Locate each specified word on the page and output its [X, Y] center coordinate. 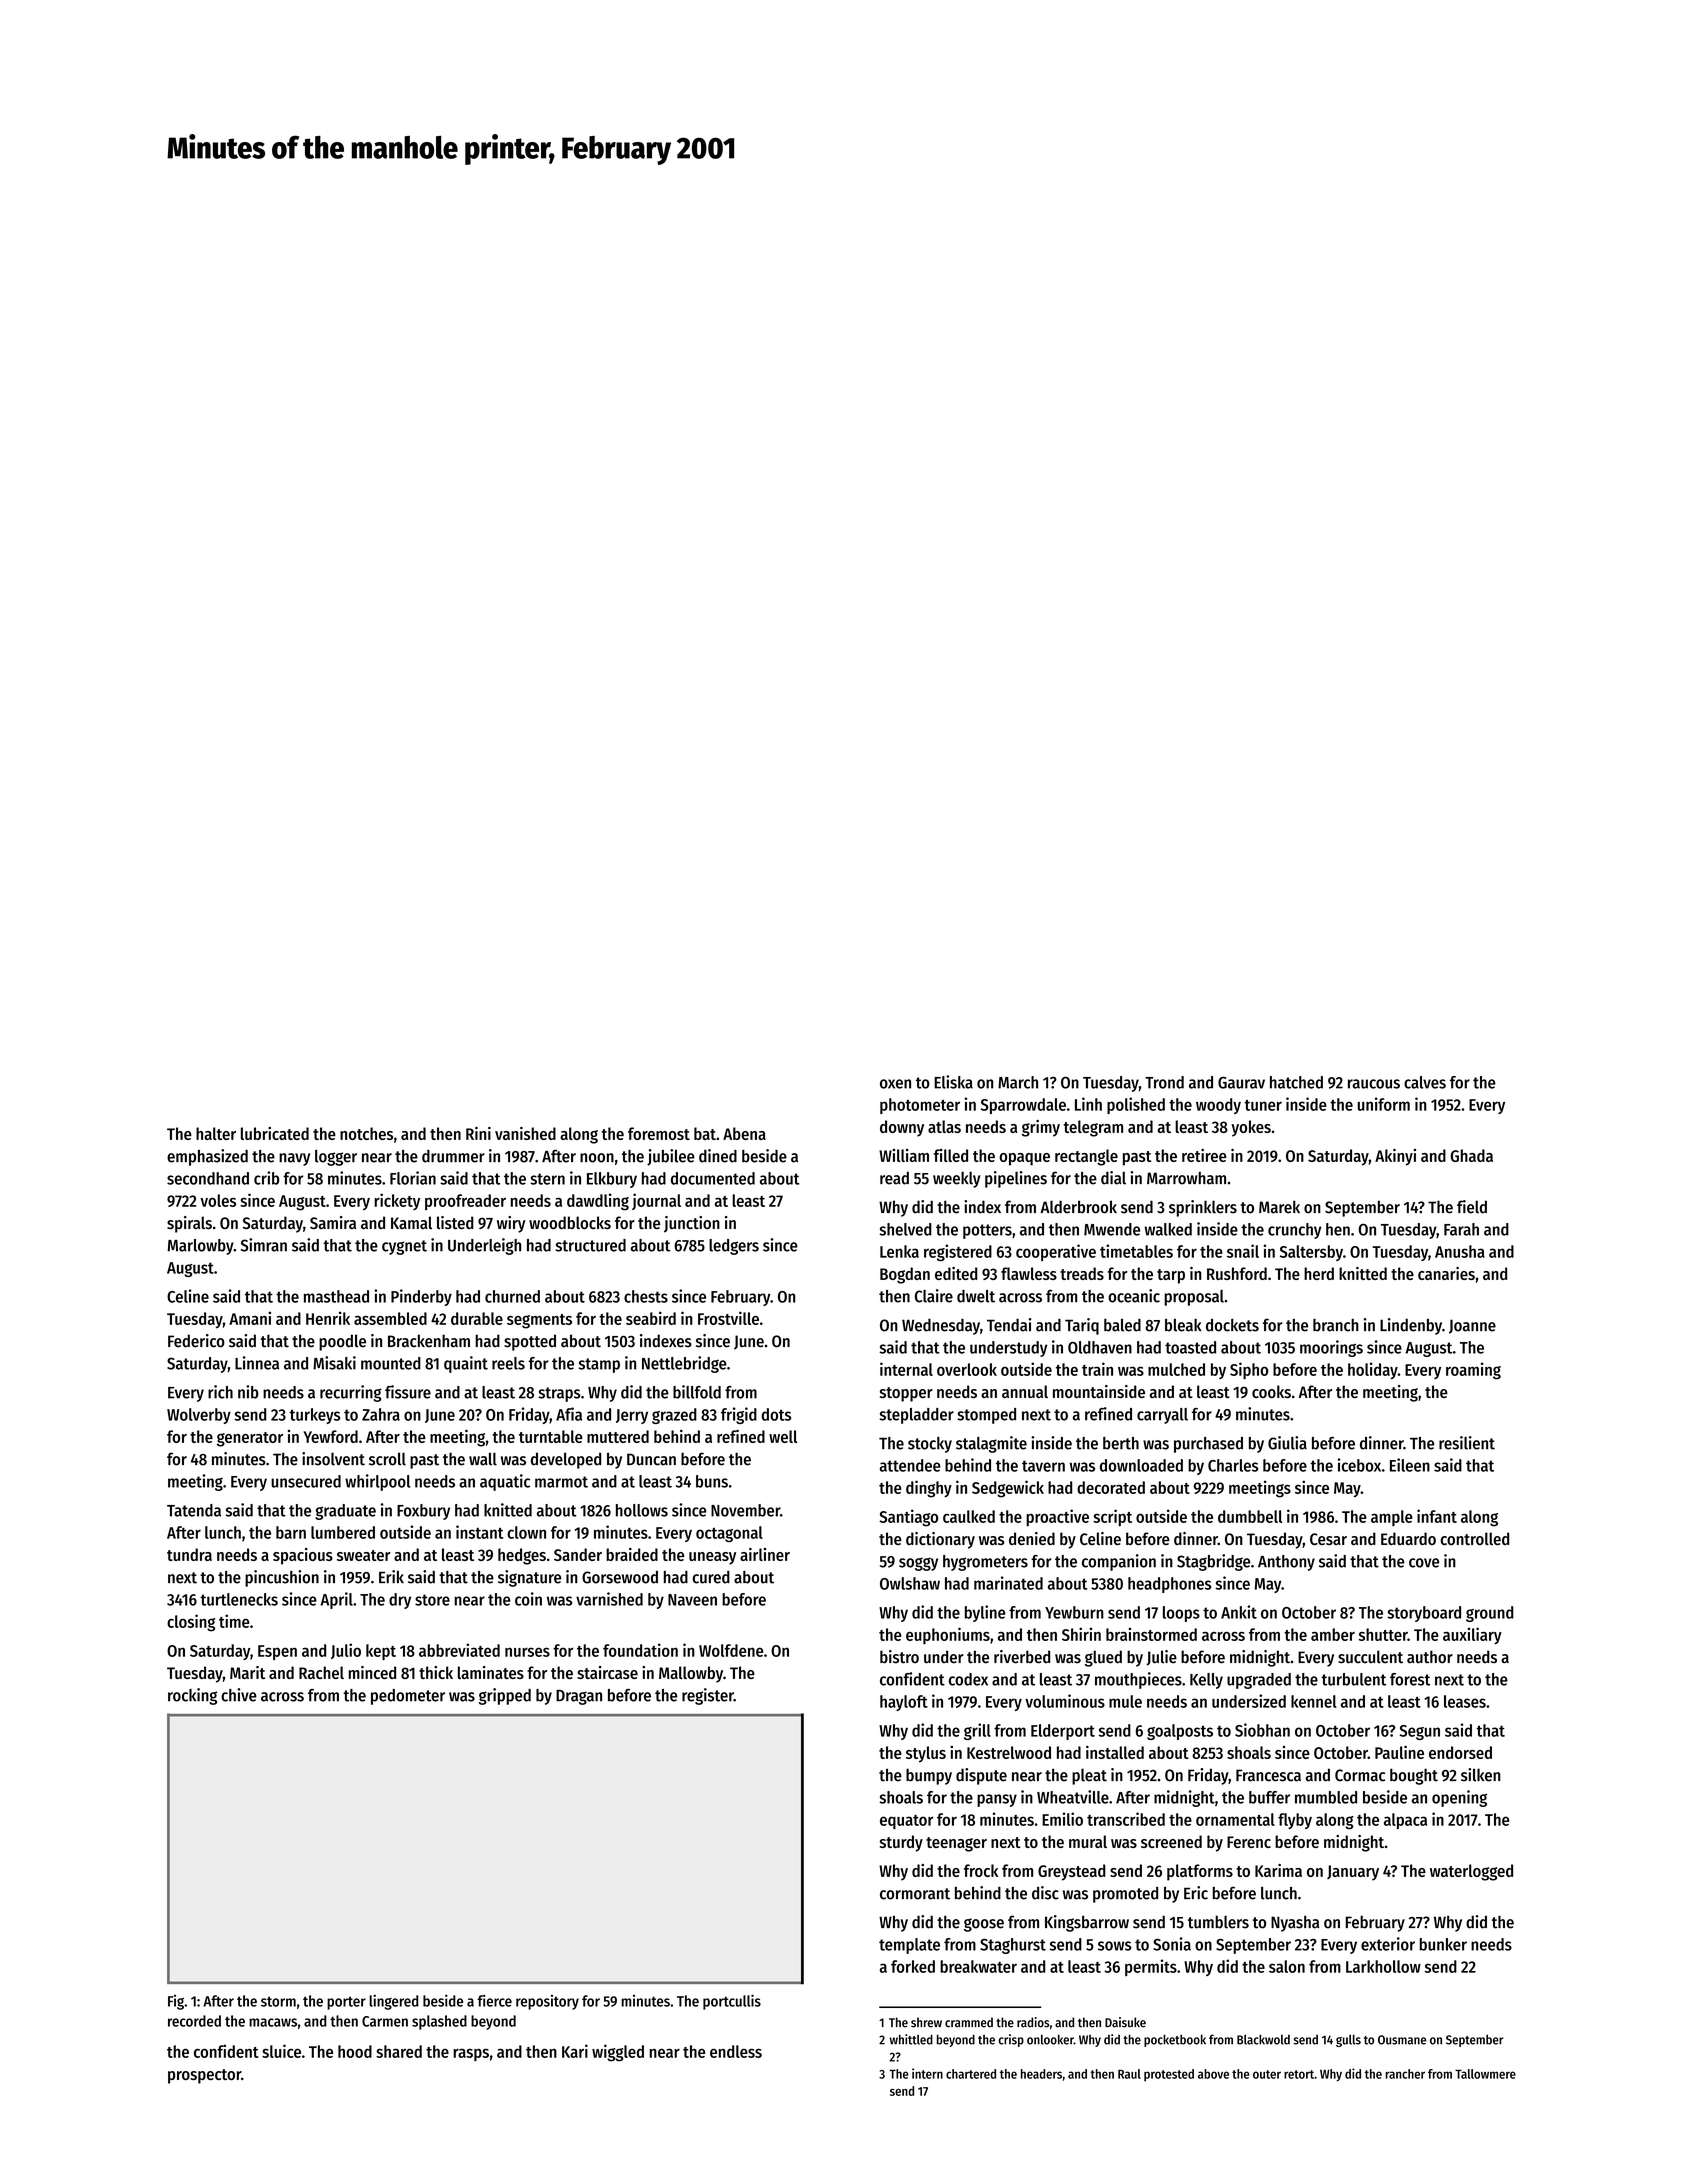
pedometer [408, 1697]
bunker [1443, 1944]
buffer [1269, 1797]
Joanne [1472, 1326]
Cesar [1328, 1539]
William [904, 1155]
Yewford [330, 1436]
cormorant [915, 1894]
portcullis [732, 2002]
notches [366, 1133]
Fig [176, 2002]
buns [712, 1481]
